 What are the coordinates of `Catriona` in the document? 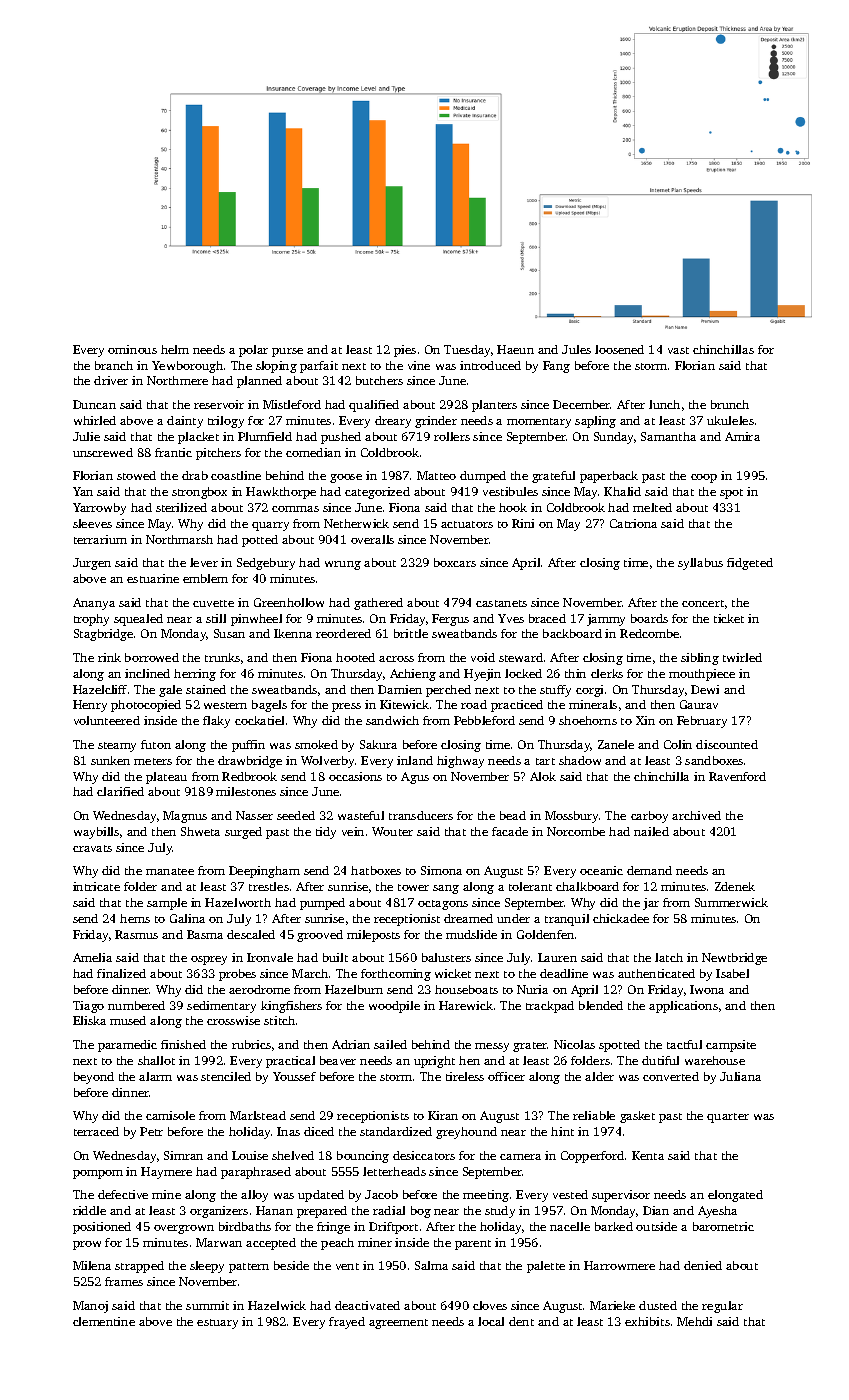 It's located at (633, 523).
